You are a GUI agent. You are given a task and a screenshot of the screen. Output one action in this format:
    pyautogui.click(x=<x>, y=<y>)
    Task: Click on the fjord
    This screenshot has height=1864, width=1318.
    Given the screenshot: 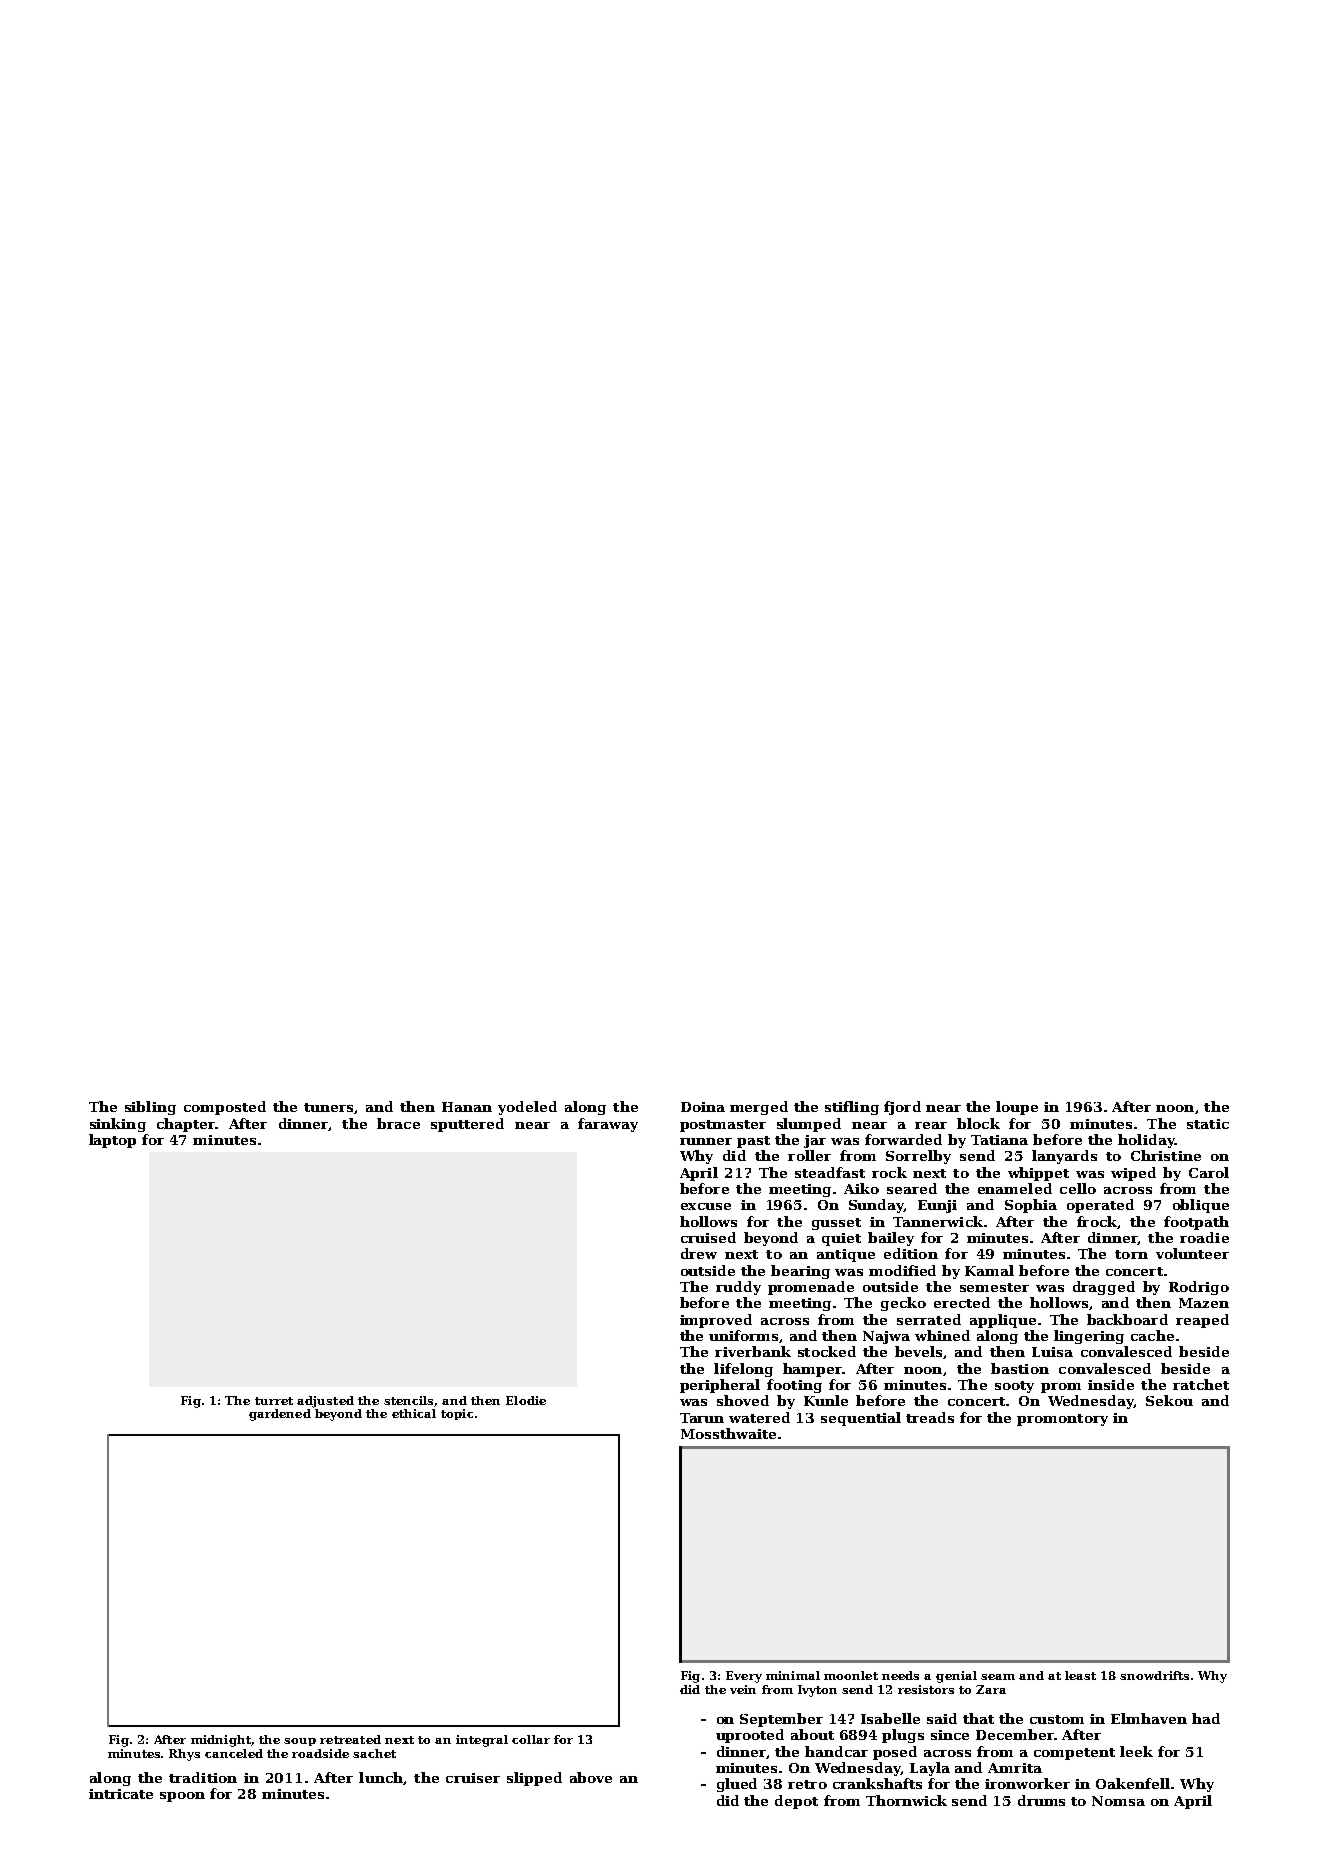 What is the action you would take?
    pyautogui.click(x=902, y=1108)
